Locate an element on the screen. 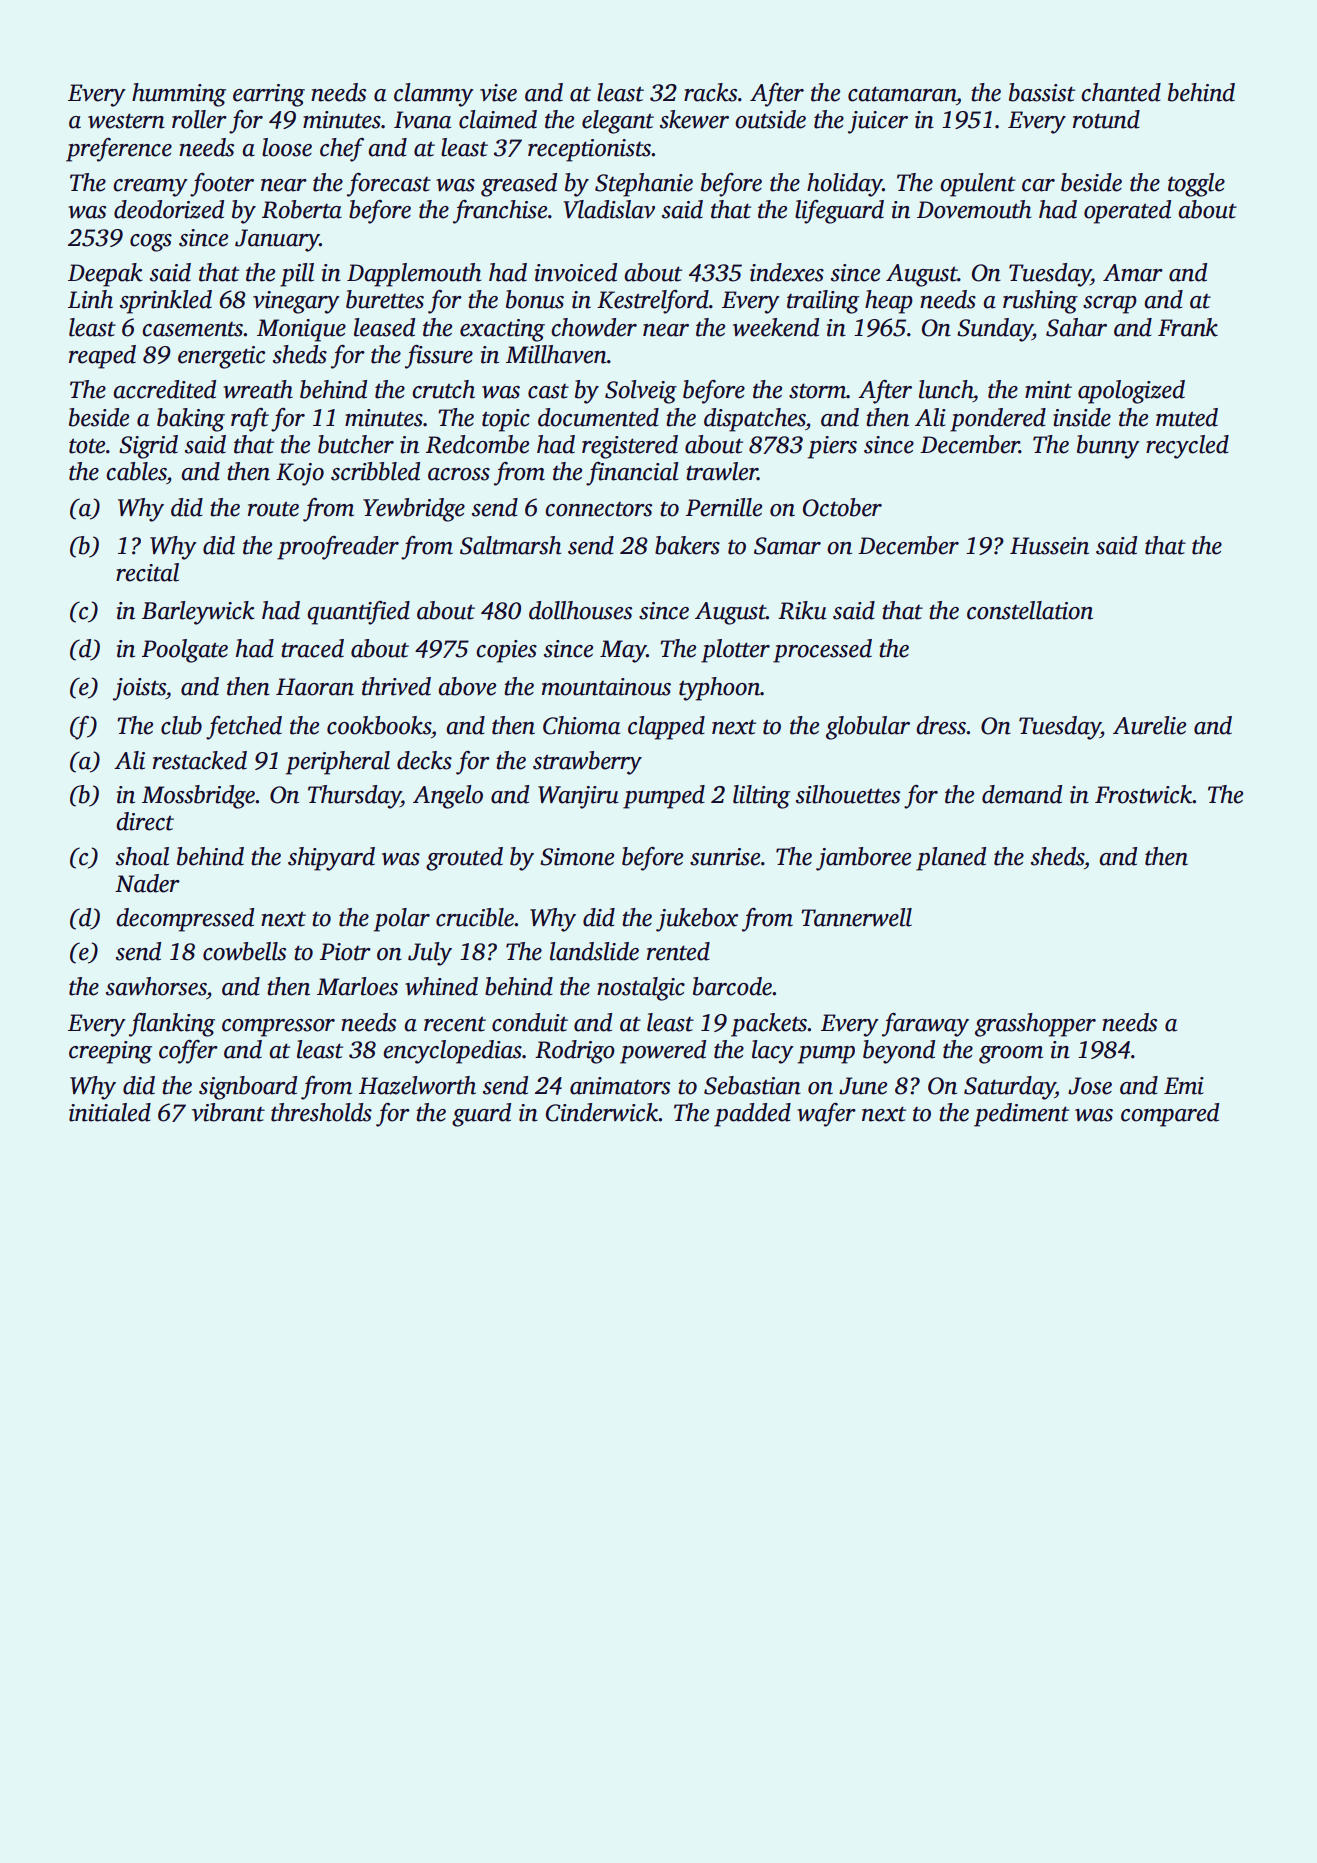  scrap is located at coordinates (1110, 305).
